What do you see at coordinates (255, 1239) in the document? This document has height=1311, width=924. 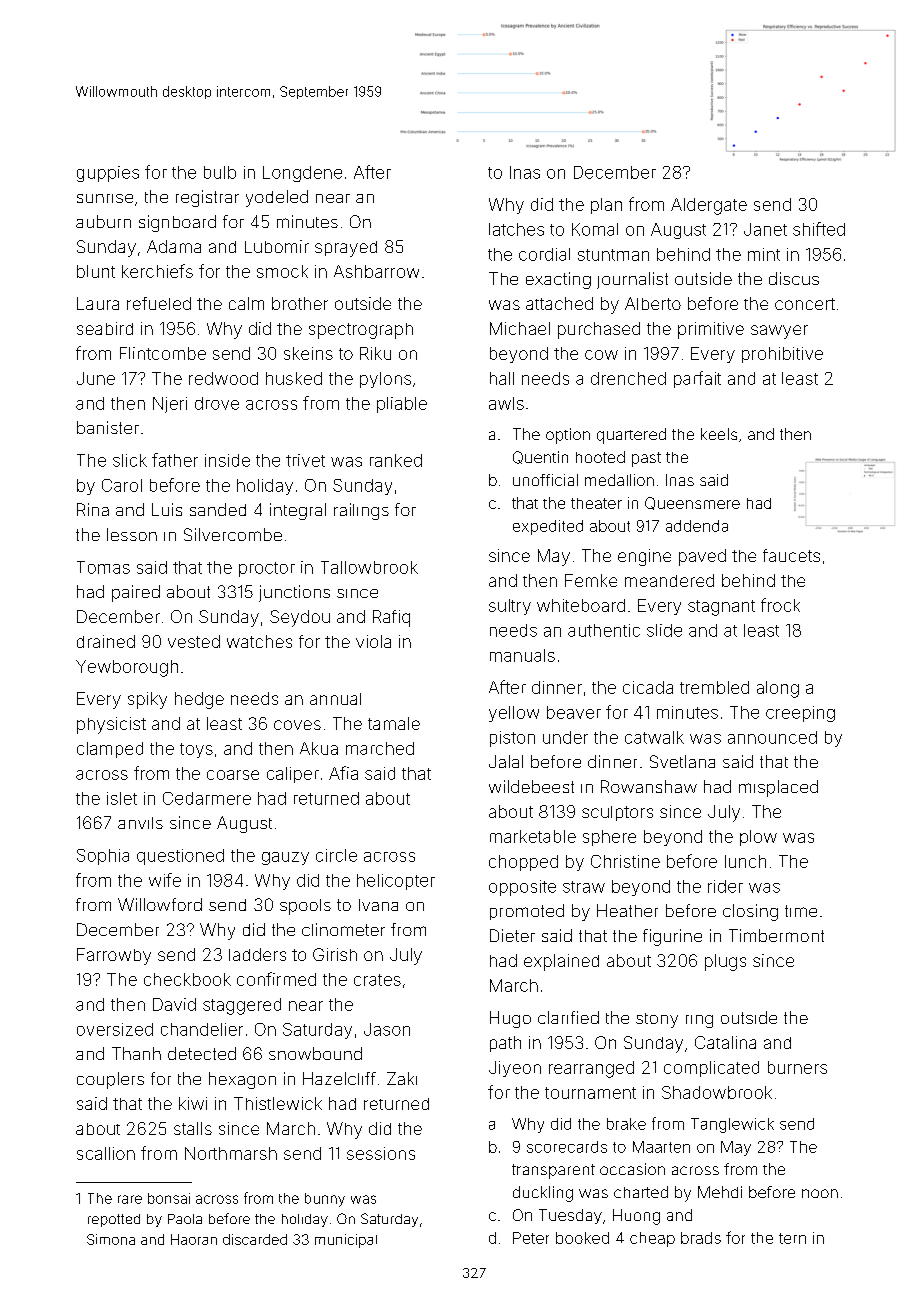 I see `discarded` at bounding box center [255, 1239].
